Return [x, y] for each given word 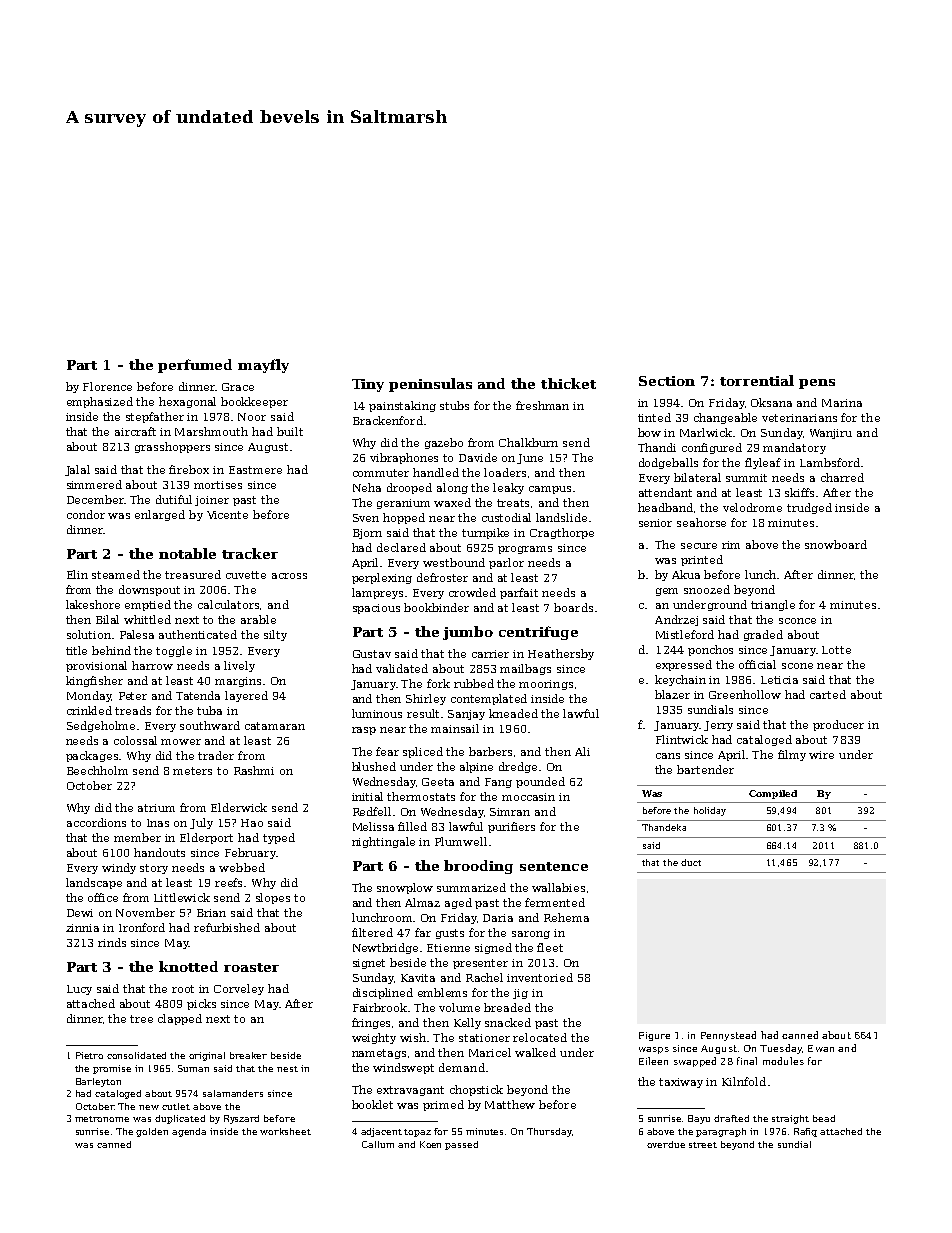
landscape [94, 883]
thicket [568, 383]
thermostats [421, 796]
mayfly [263, 366]
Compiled [773, 794]
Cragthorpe [562, 533]
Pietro [89, 1055]
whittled [147, 619]
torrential [757, 380]
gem [667, 592]
